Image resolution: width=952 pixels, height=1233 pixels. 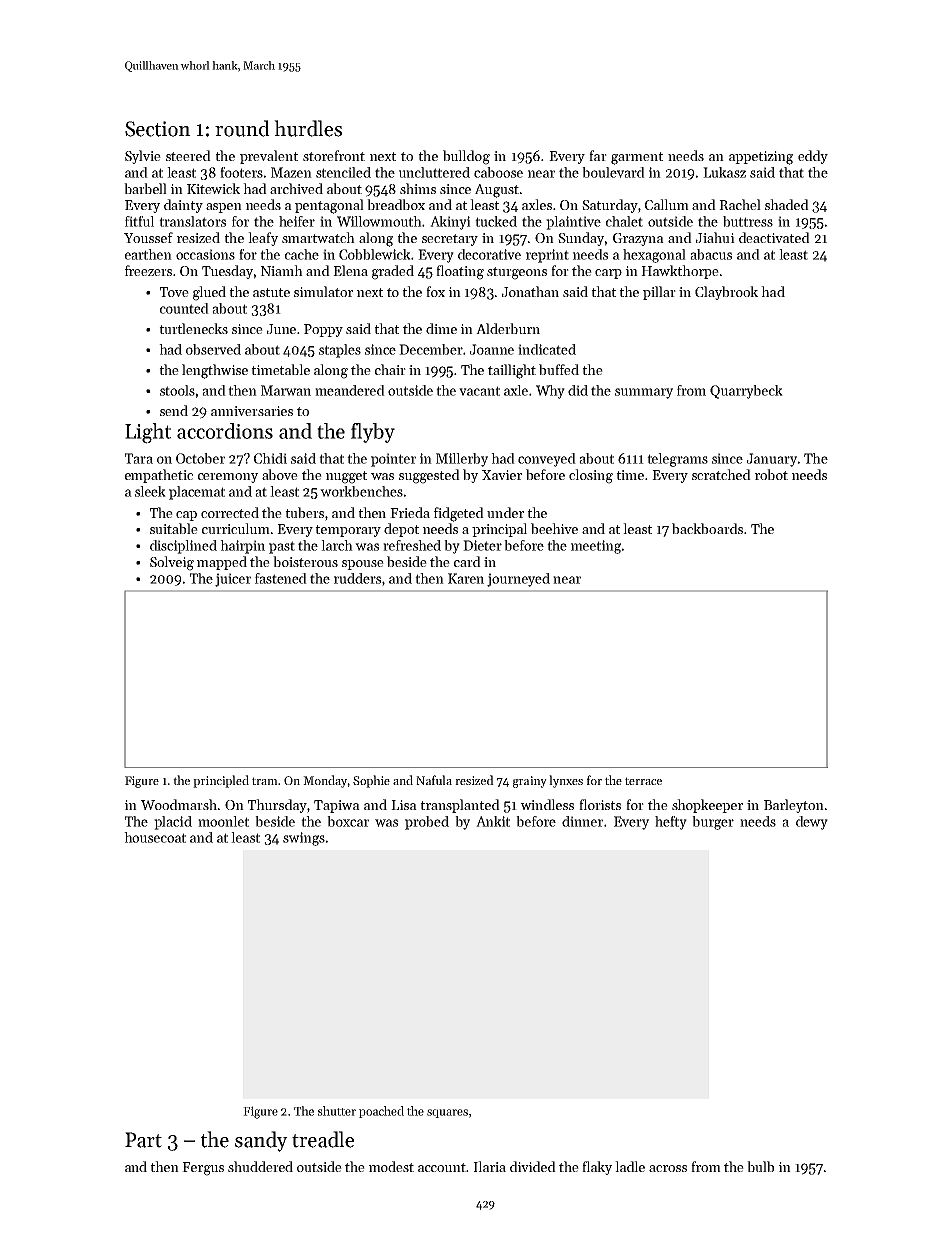 I want to click on housecoat, so click(x=155, y=837).
